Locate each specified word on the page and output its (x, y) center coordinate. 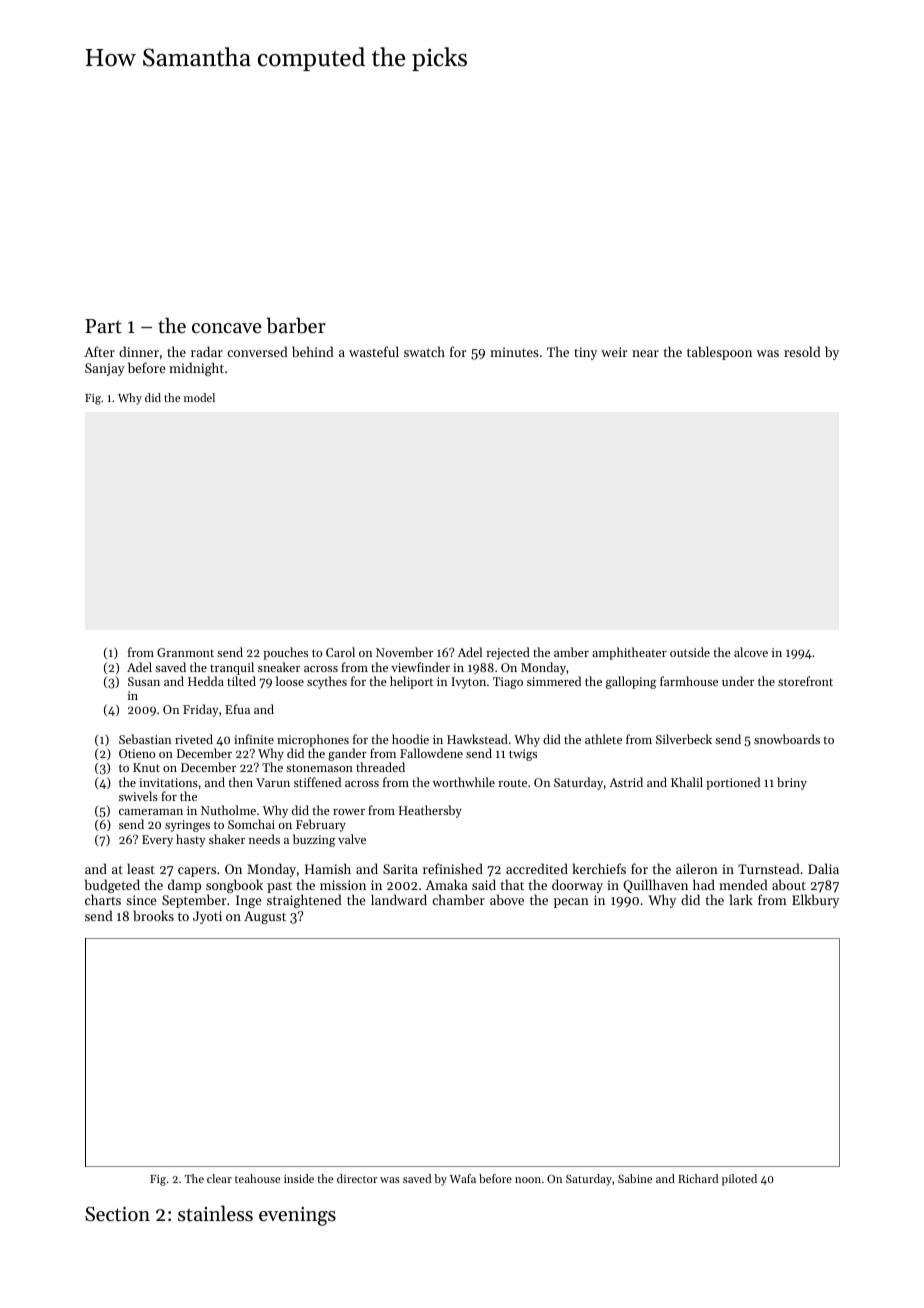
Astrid (626, 782)
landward (399, 899)
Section (117, 1214)
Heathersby (430, 811)
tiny (585, 353)
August (265, 917)
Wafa (463, 1178)
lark (741, 899)
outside (690, 652)
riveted (194, 739)
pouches (285, 653)
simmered (554, 681)
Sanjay (105, 369)
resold (802, 351)
